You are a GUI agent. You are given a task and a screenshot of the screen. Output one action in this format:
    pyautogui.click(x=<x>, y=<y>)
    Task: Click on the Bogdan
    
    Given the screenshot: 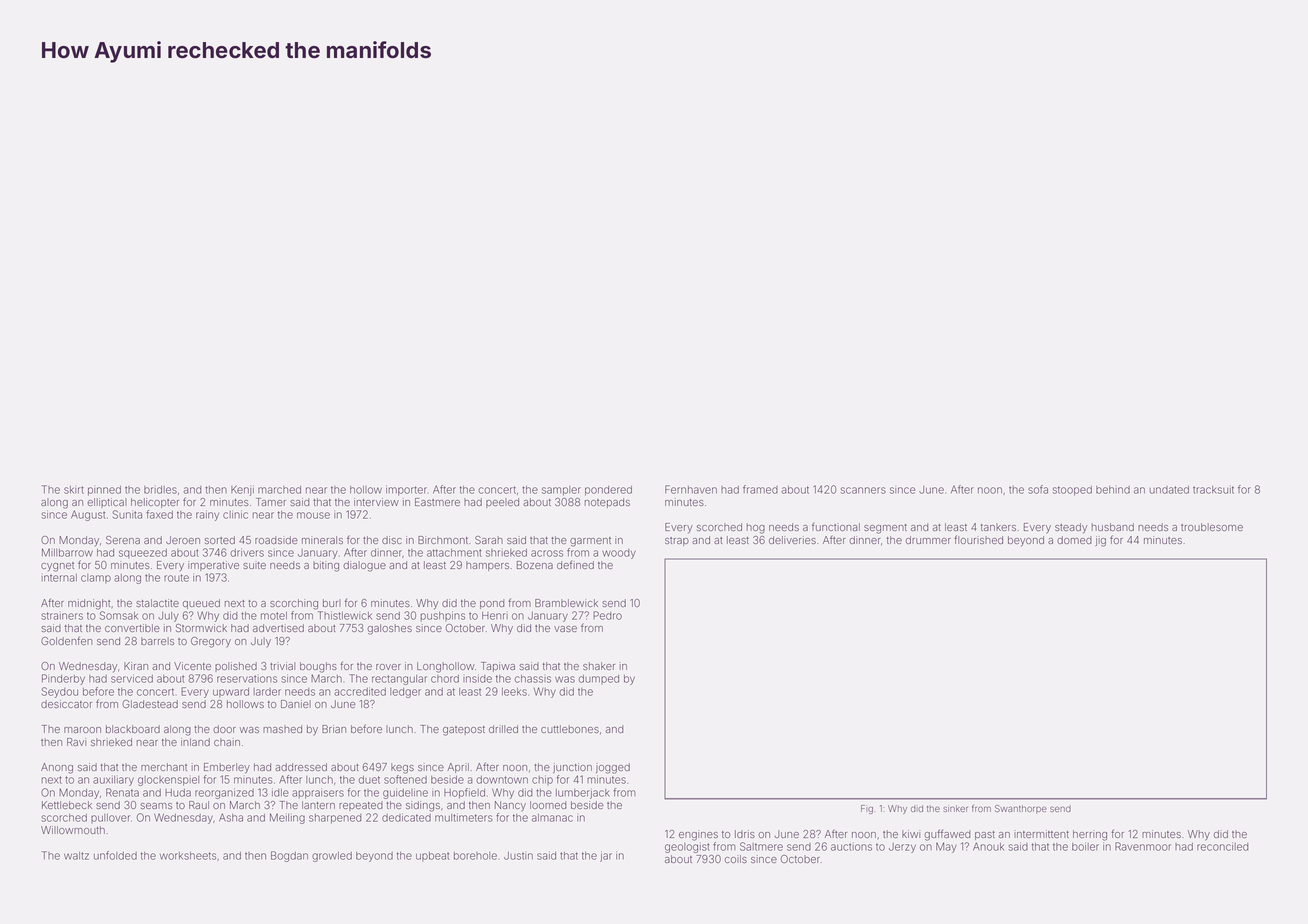 What is the action you would take?
    pyautogui.click(x=289, y=856)
